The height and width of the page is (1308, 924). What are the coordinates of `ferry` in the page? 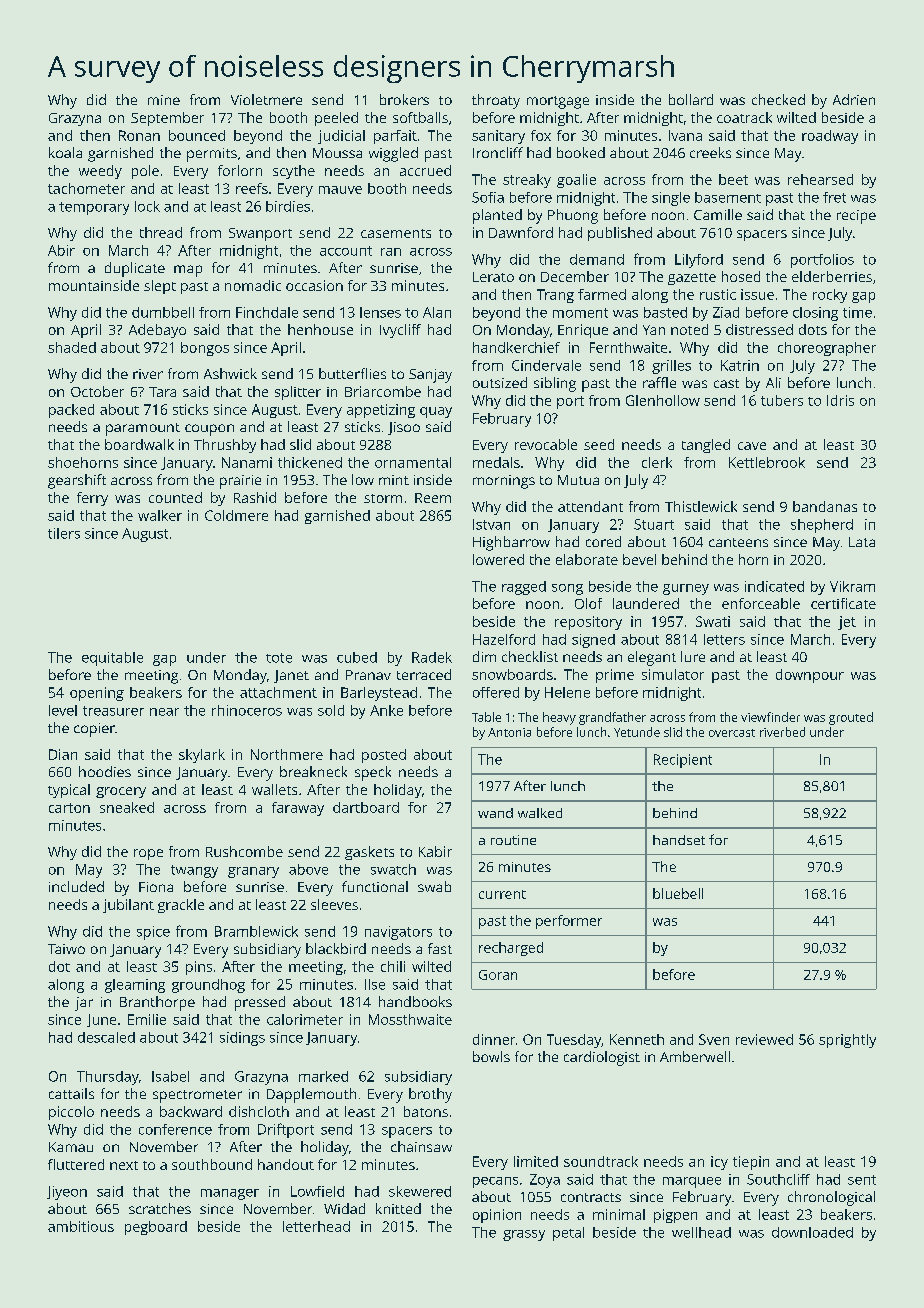 It's located at (92, 499).
